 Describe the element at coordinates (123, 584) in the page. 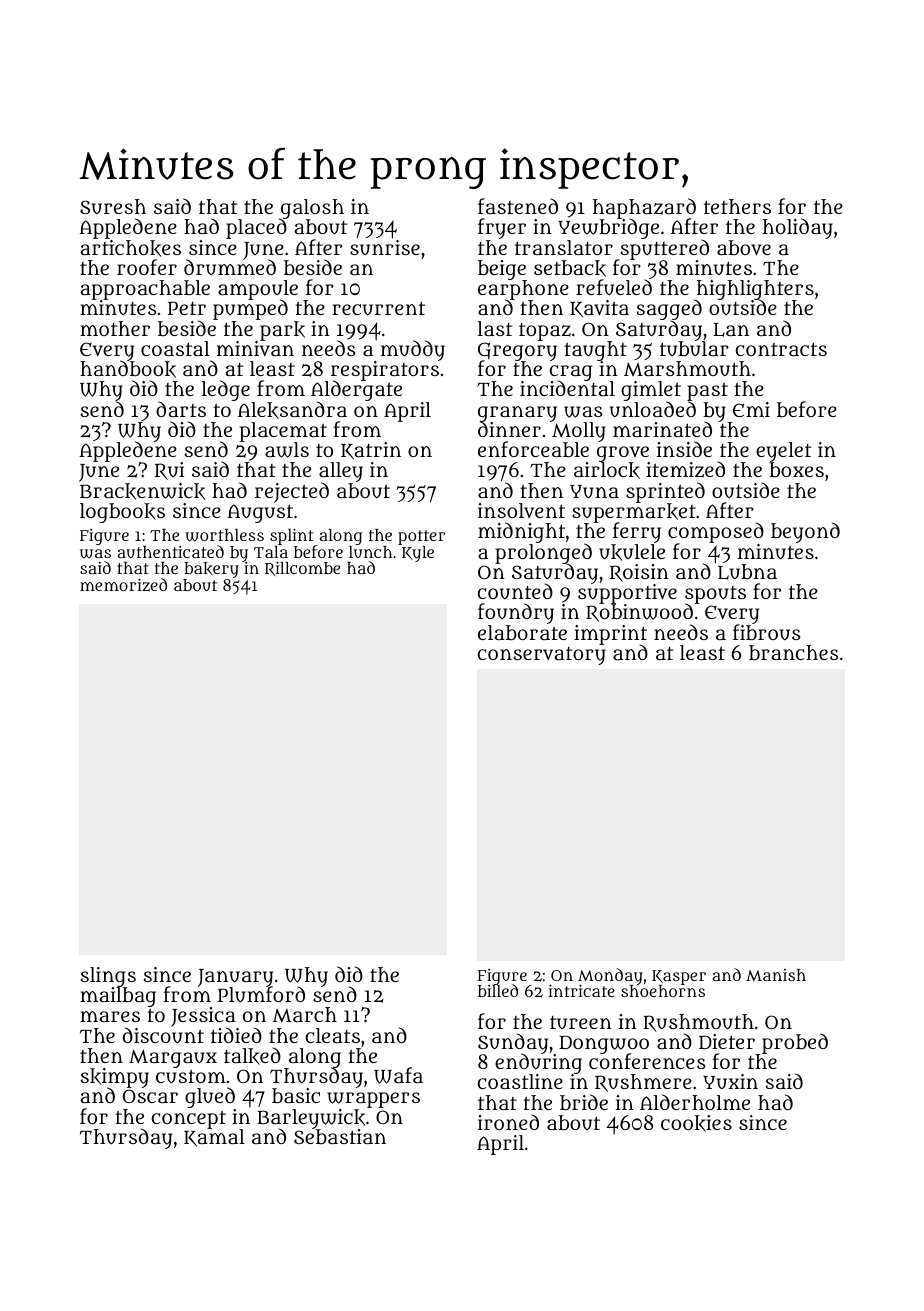

I see `memorized` at that location.
